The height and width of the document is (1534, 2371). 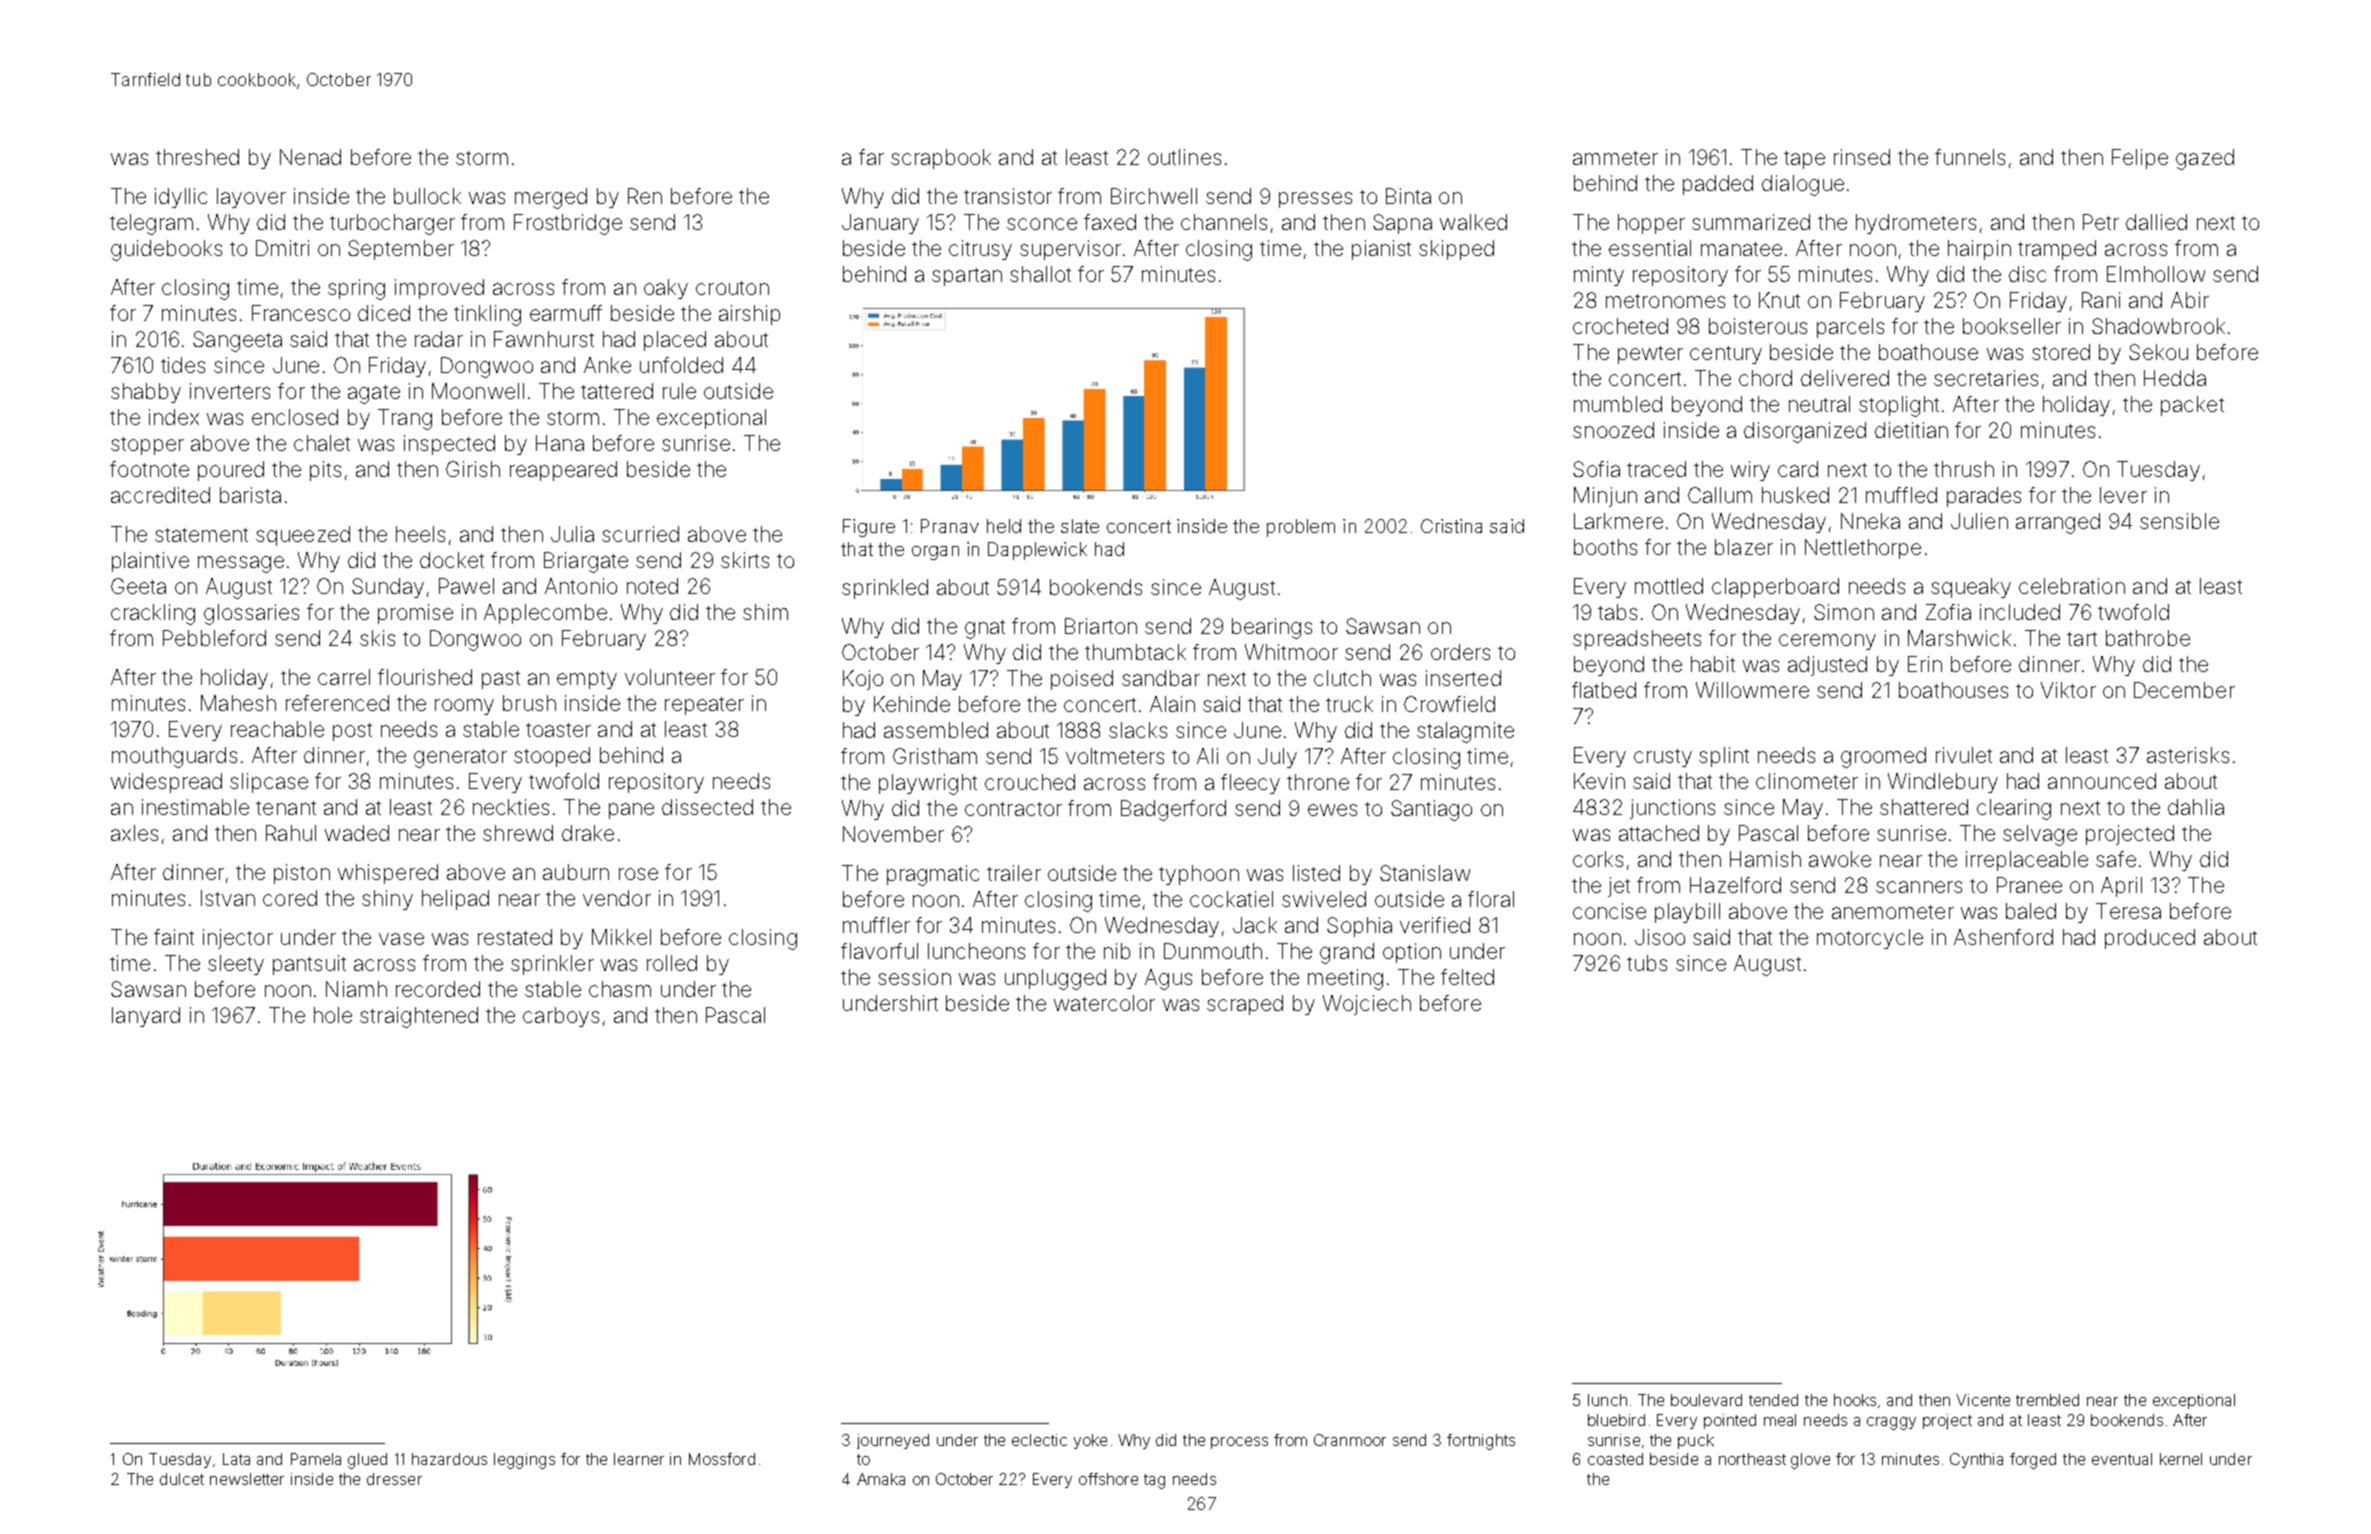 I want to click on rule, so click(x=679, y=391).
